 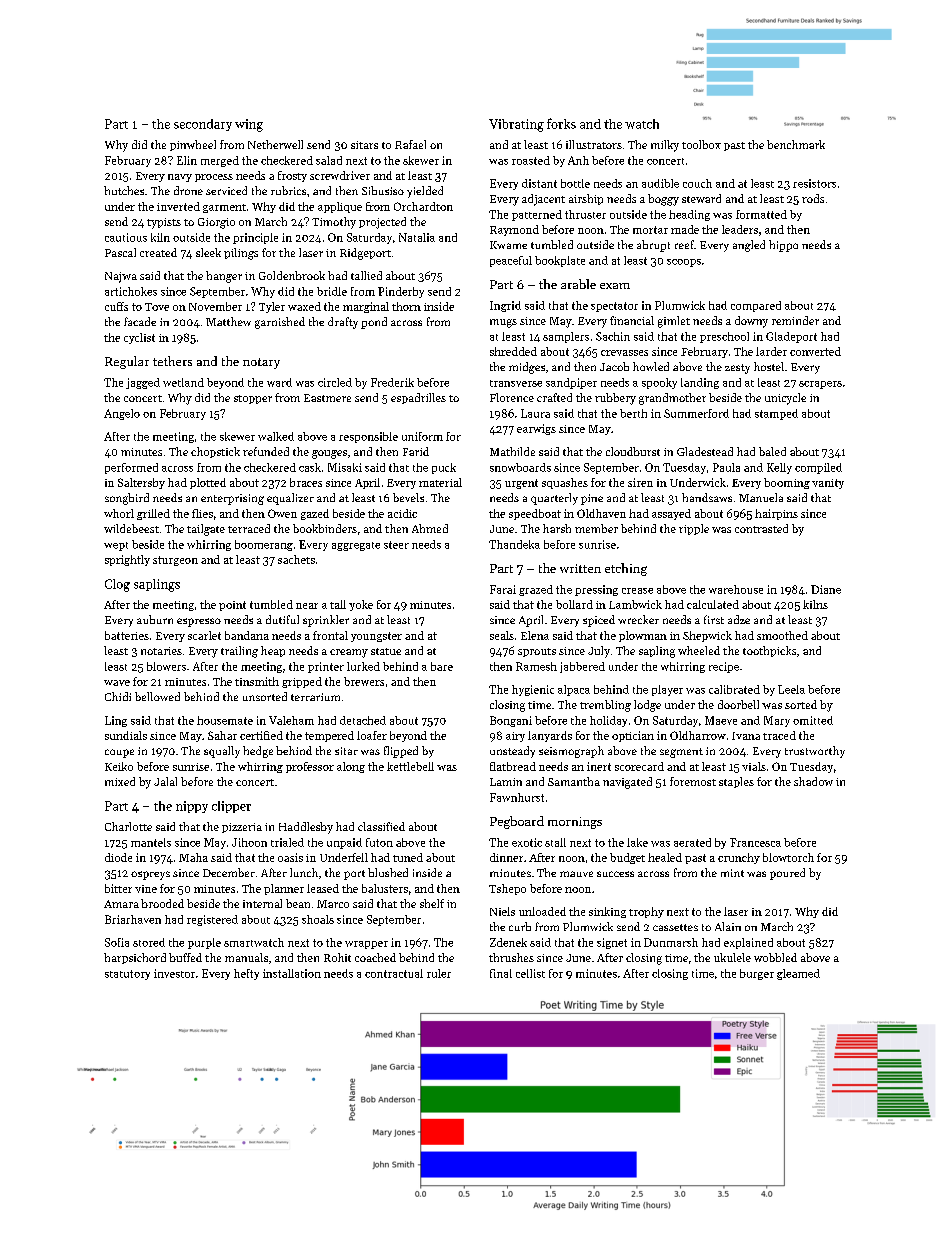 I want to click on benchmark, so click(x=796, y=144).
